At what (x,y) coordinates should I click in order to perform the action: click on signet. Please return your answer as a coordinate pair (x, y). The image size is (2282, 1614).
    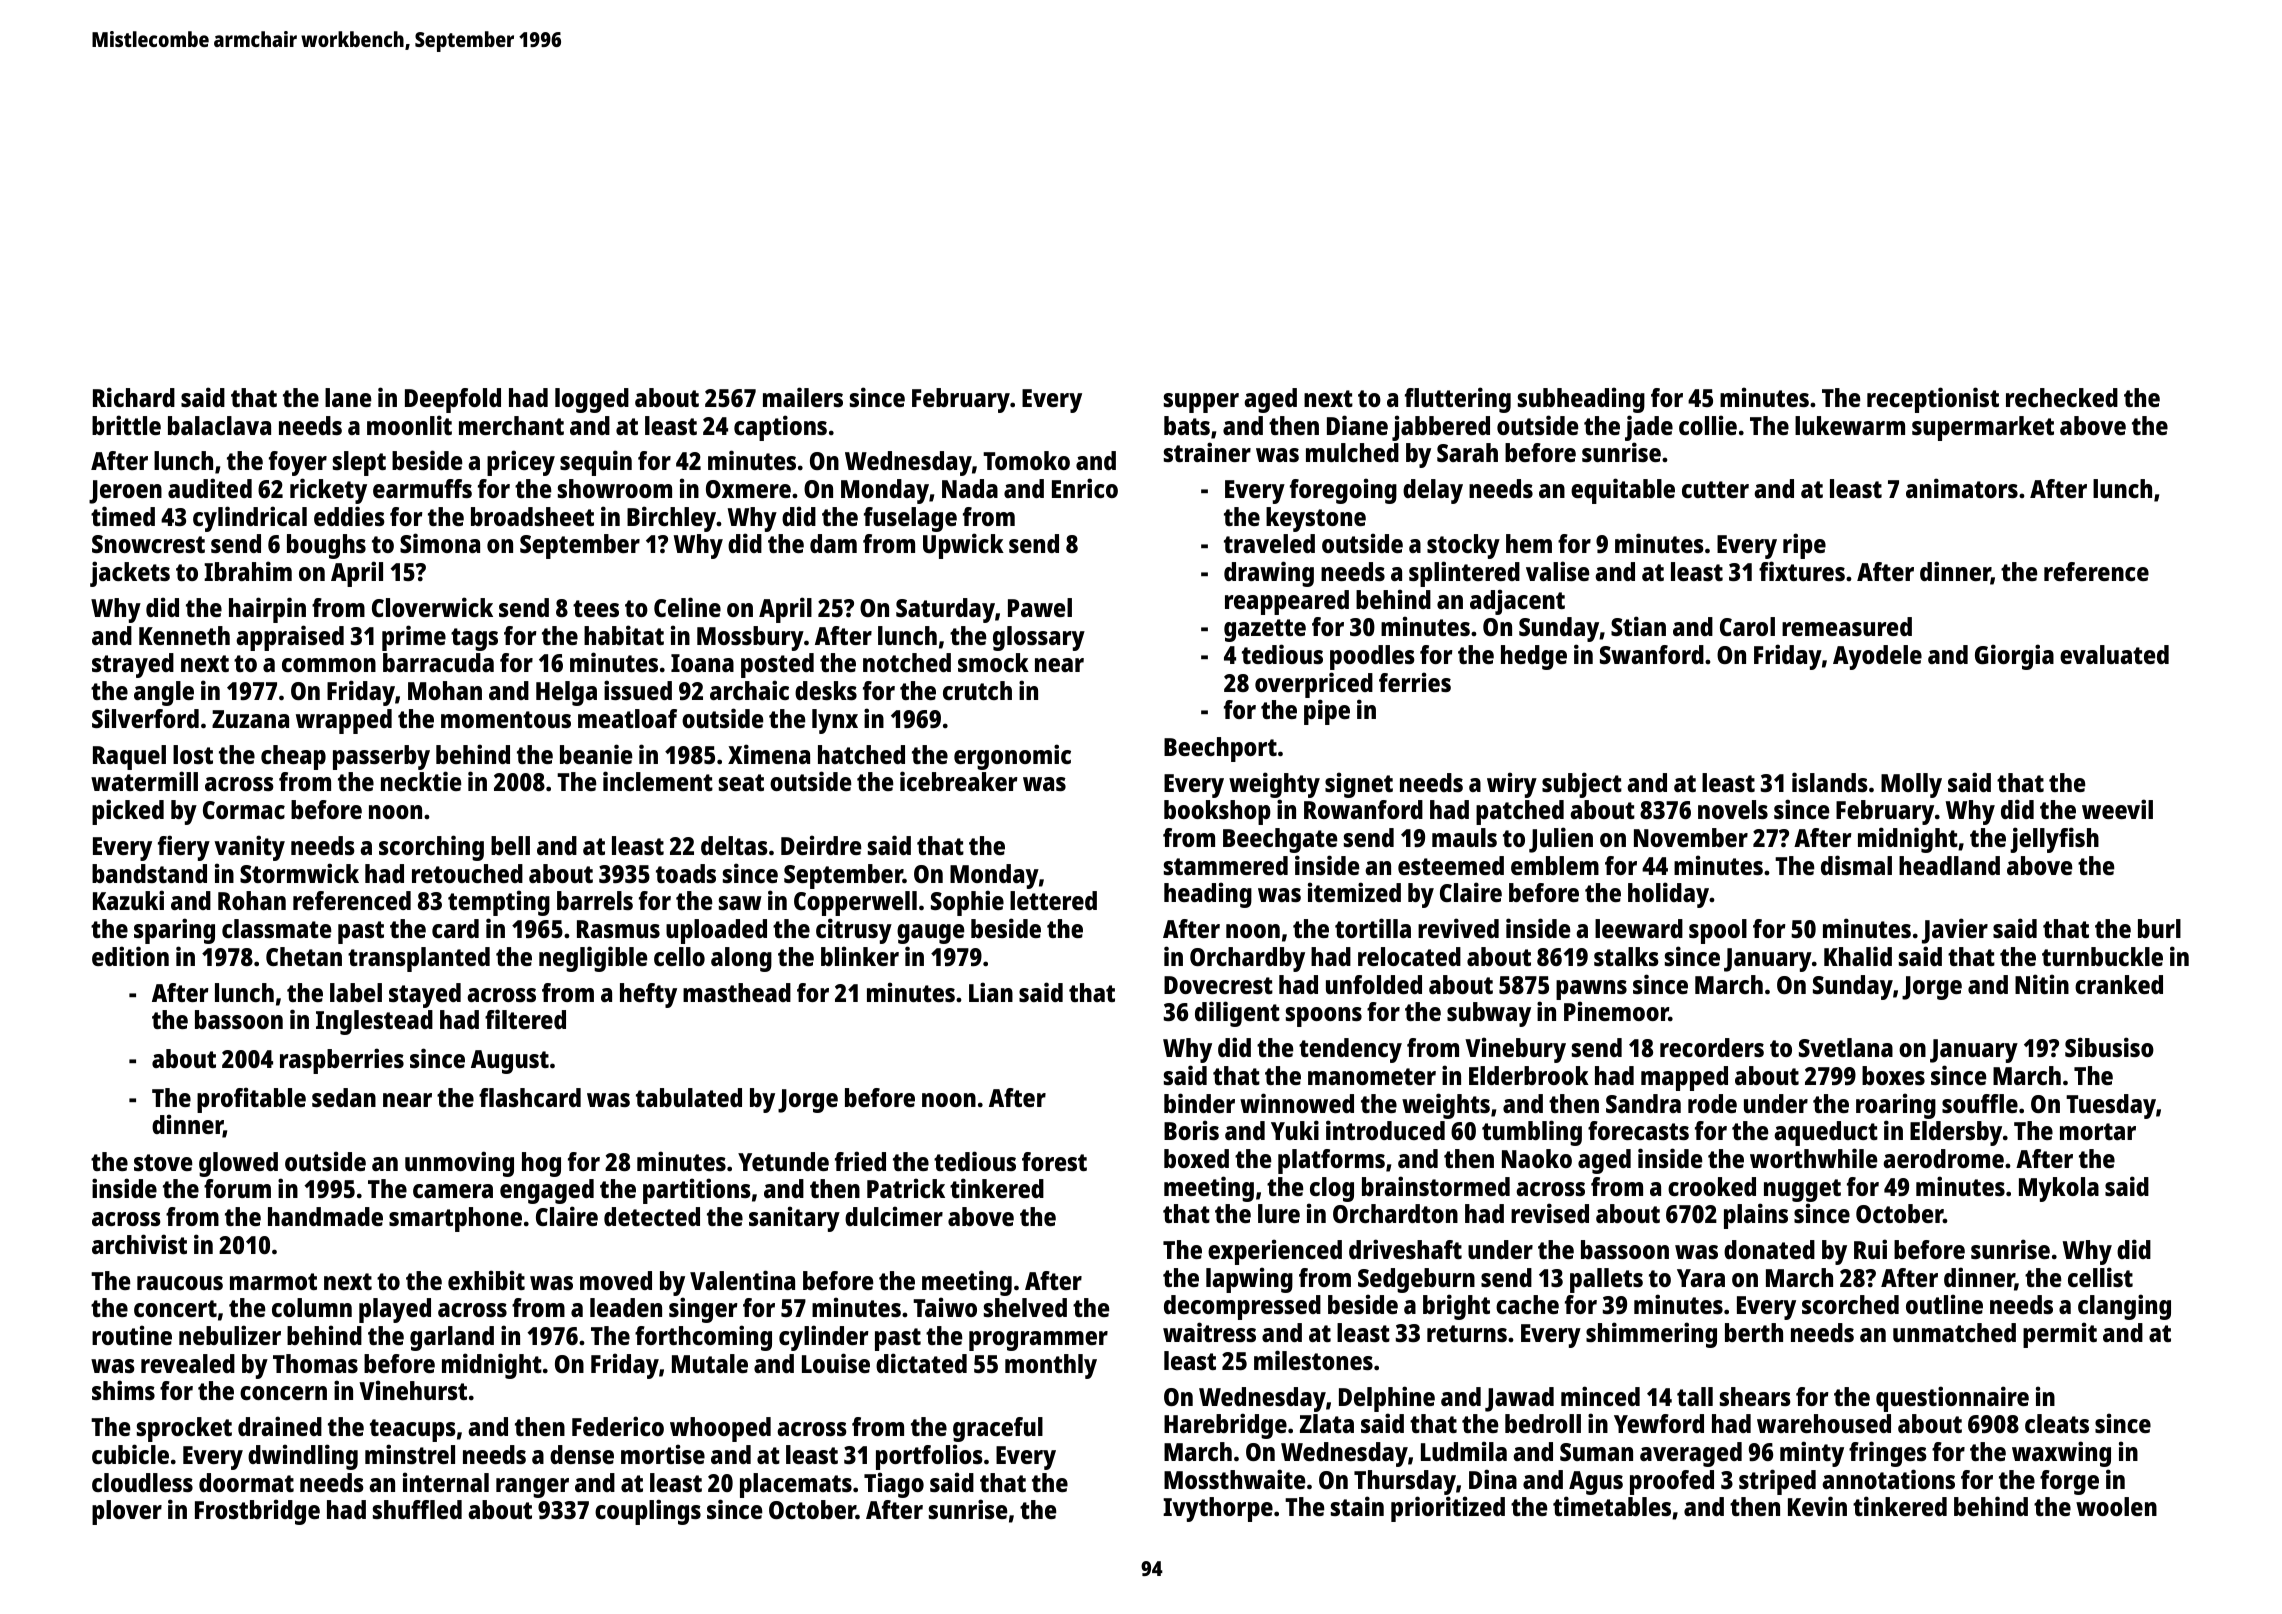
    Looking at the image, I should click on (1359, 785).
